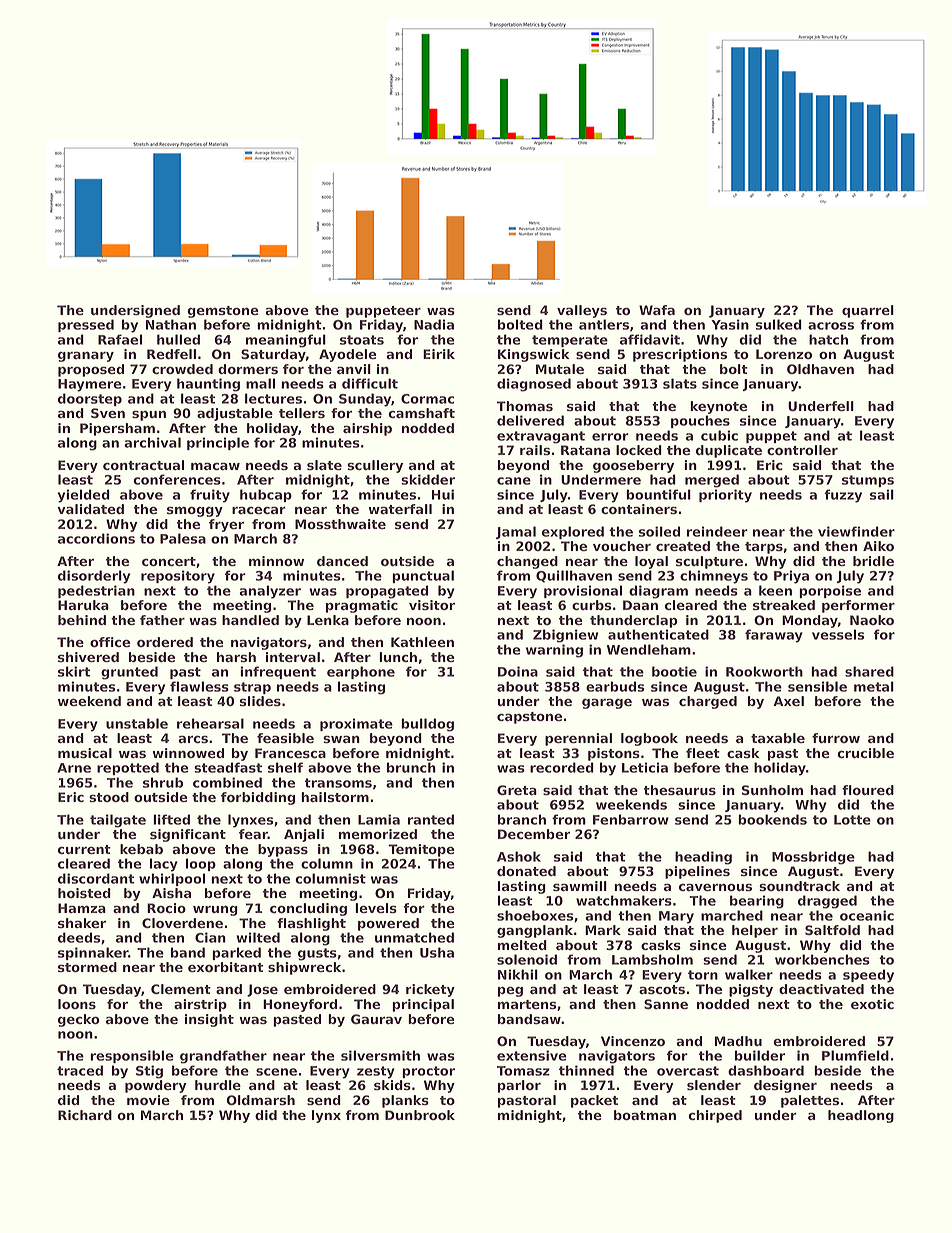 The image size is (952, 1233). What do you see at coordinates (223, 312) in the screenshot?
I see `gemstone` at bounding box center [223, 312].
